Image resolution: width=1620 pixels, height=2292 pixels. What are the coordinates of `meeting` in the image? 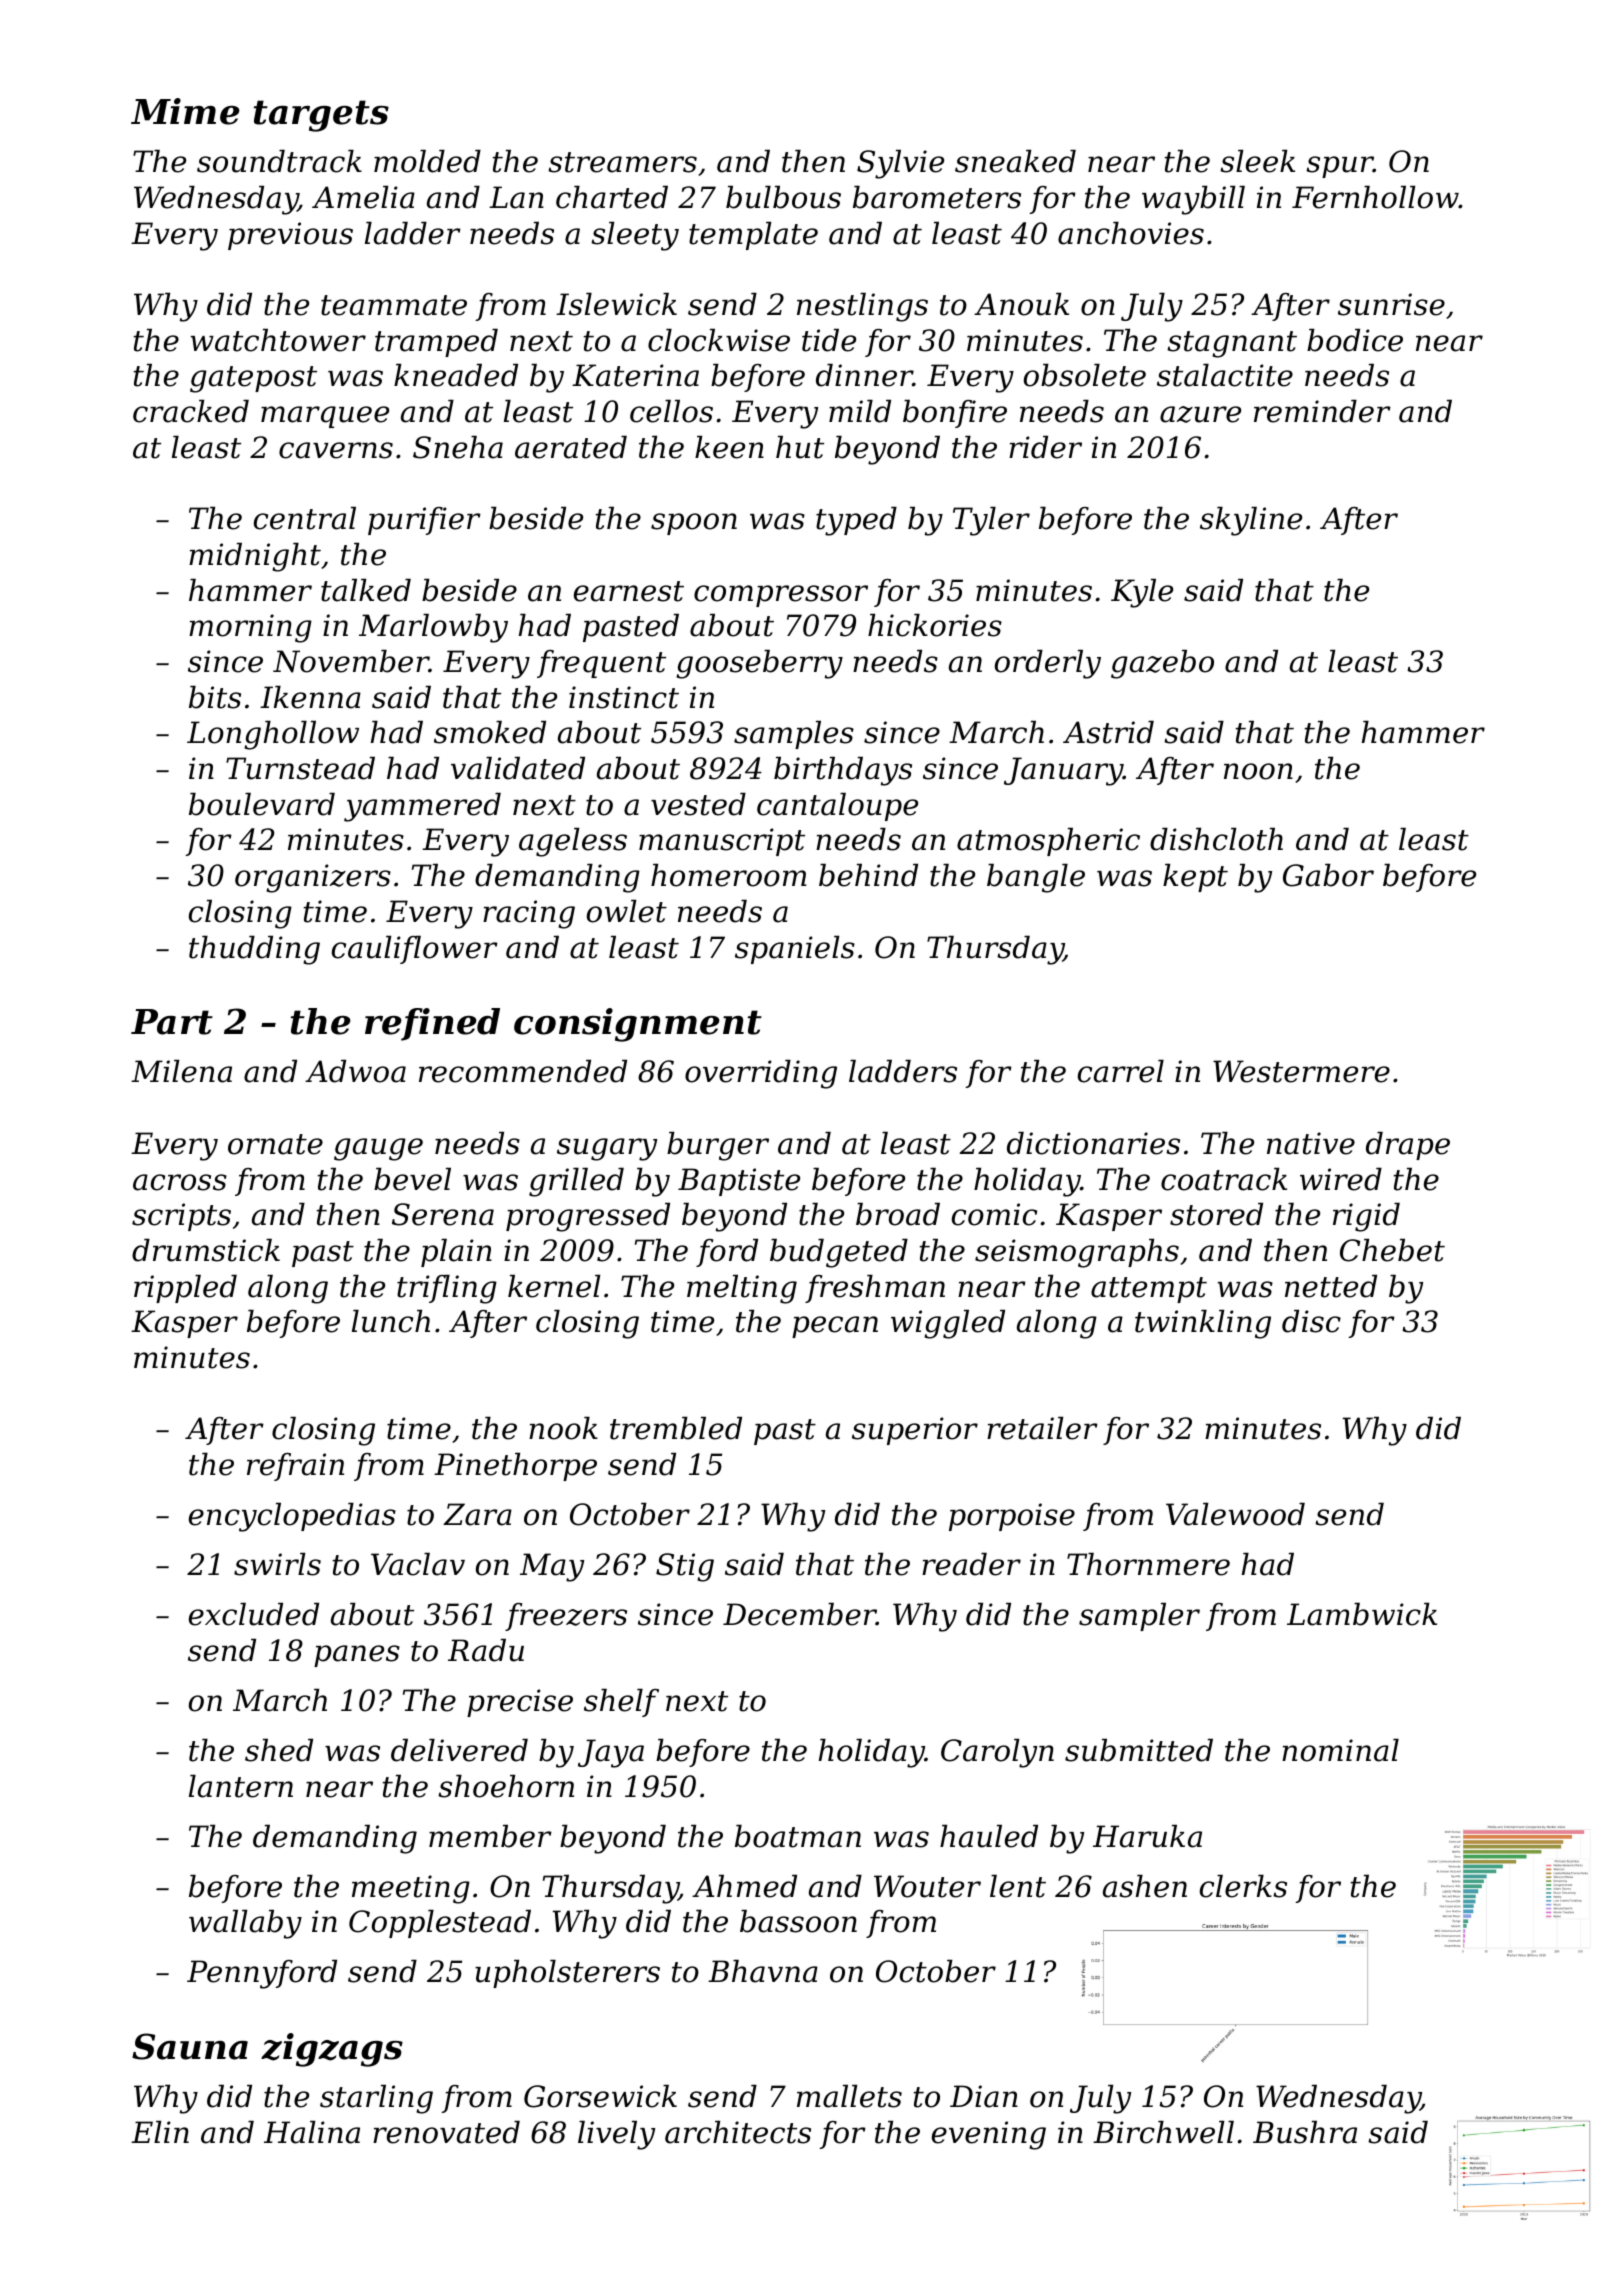 It's located at (411, 1889).
